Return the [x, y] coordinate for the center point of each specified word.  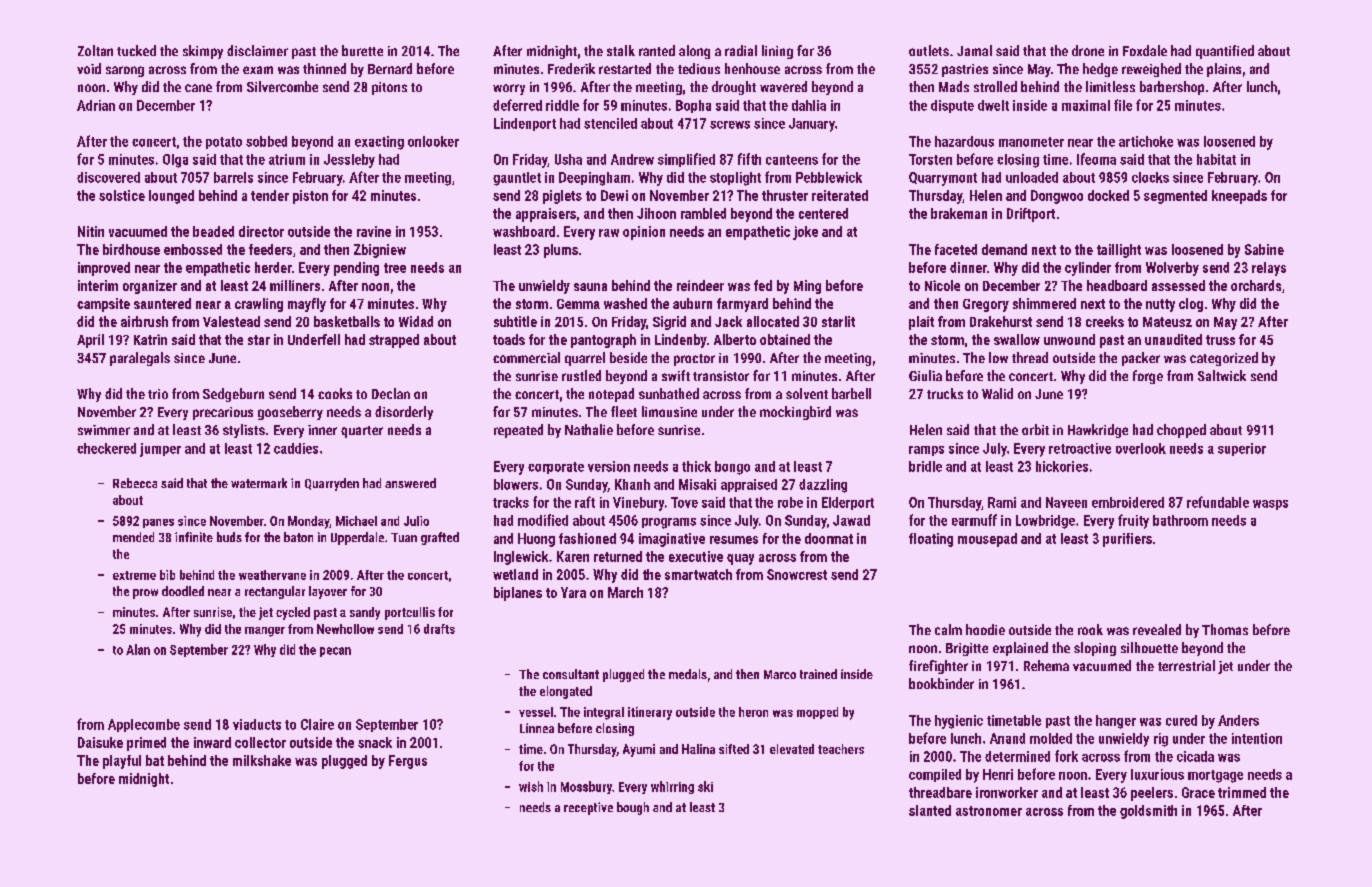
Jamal [974, 50]
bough [633, 808]
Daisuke [100, 742]
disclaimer [257, 50]
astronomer [989, 811]
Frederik [571, 68]
